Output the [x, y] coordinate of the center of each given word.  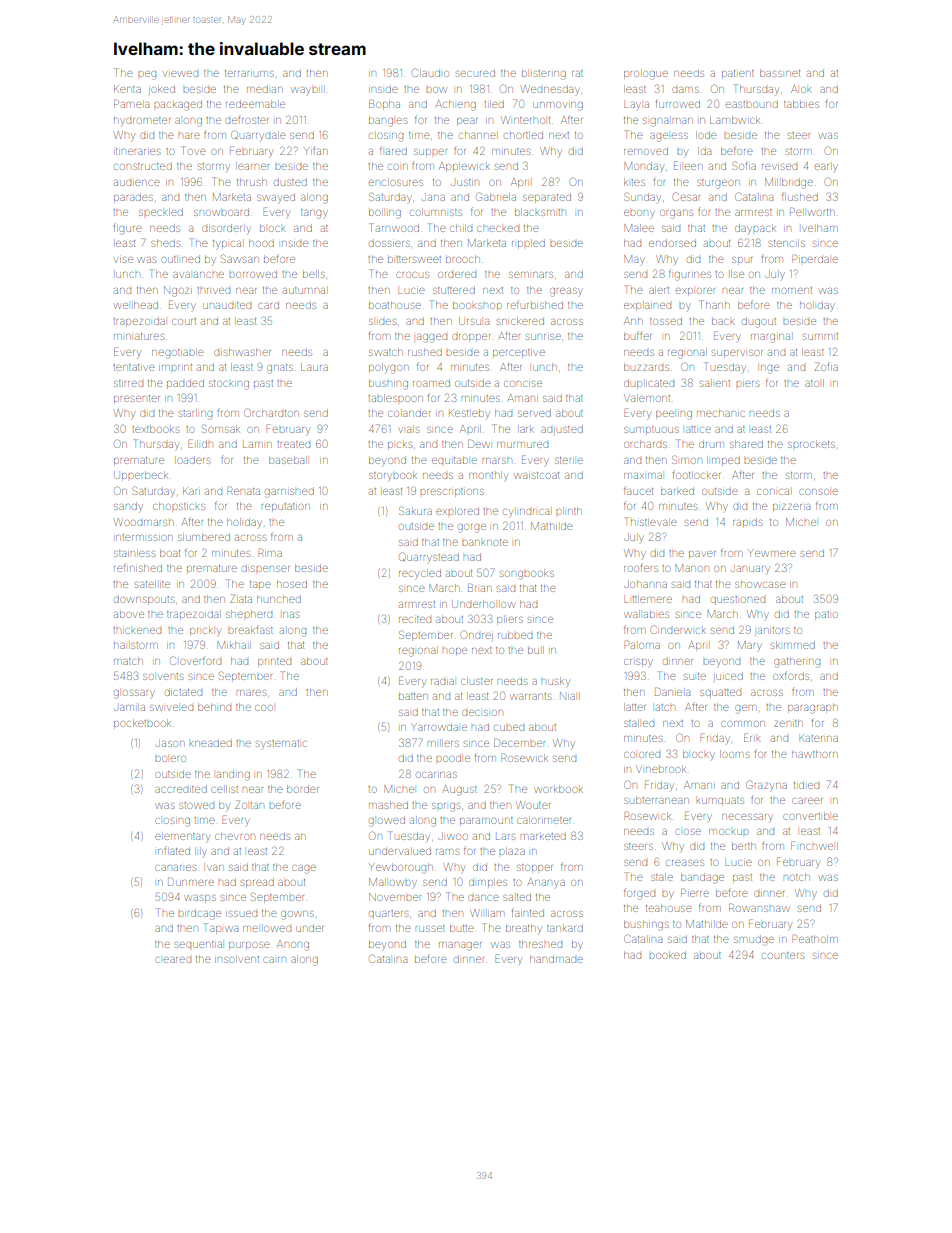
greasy [566, 292]
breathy [524, 929]
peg [147, 75]
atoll [814, 383]
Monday [644, 167]
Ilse [737, 274]
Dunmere [191, 882]
